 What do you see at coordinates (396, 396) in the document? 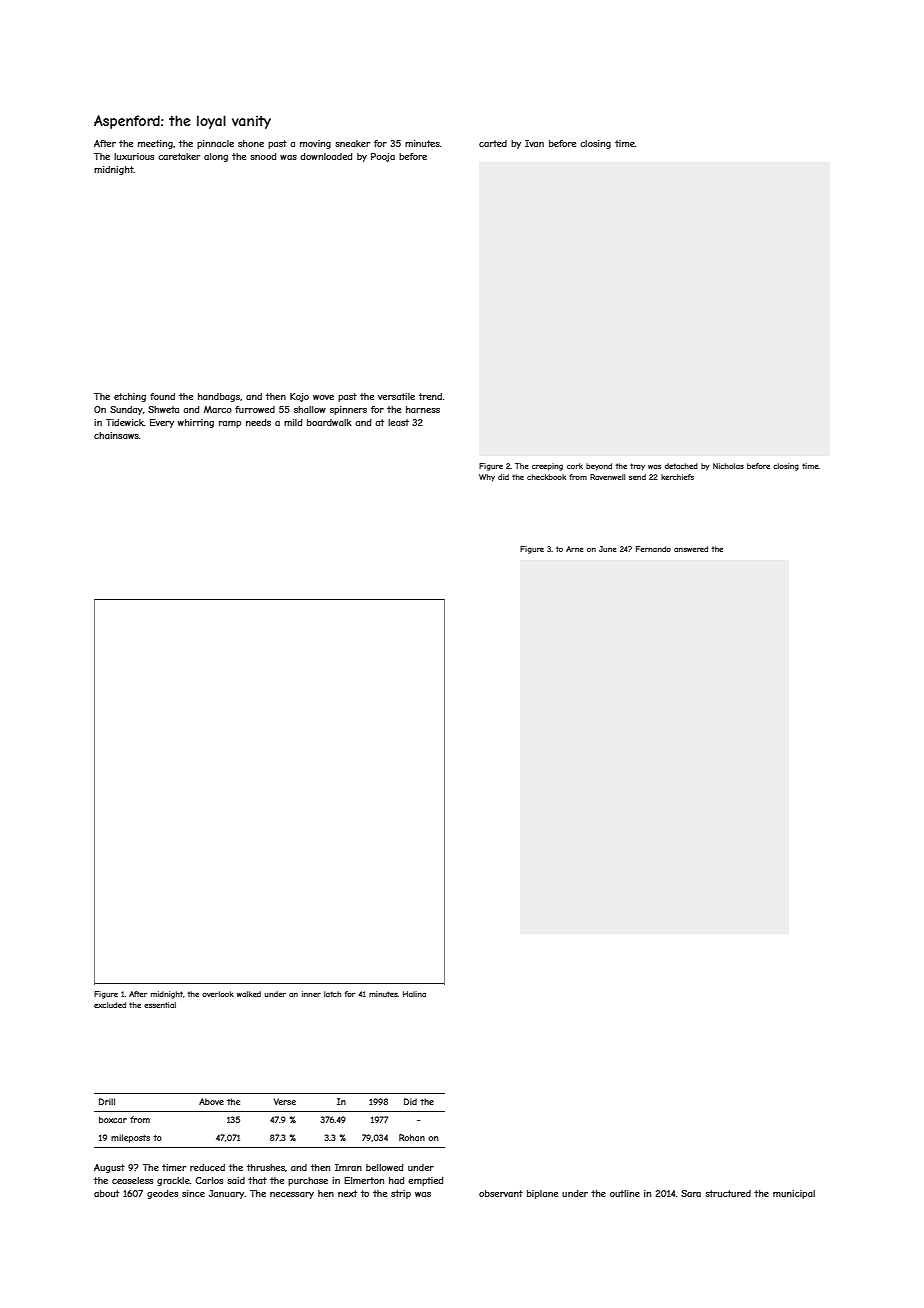
I see `versatile` at bounding box center [396, 396].
